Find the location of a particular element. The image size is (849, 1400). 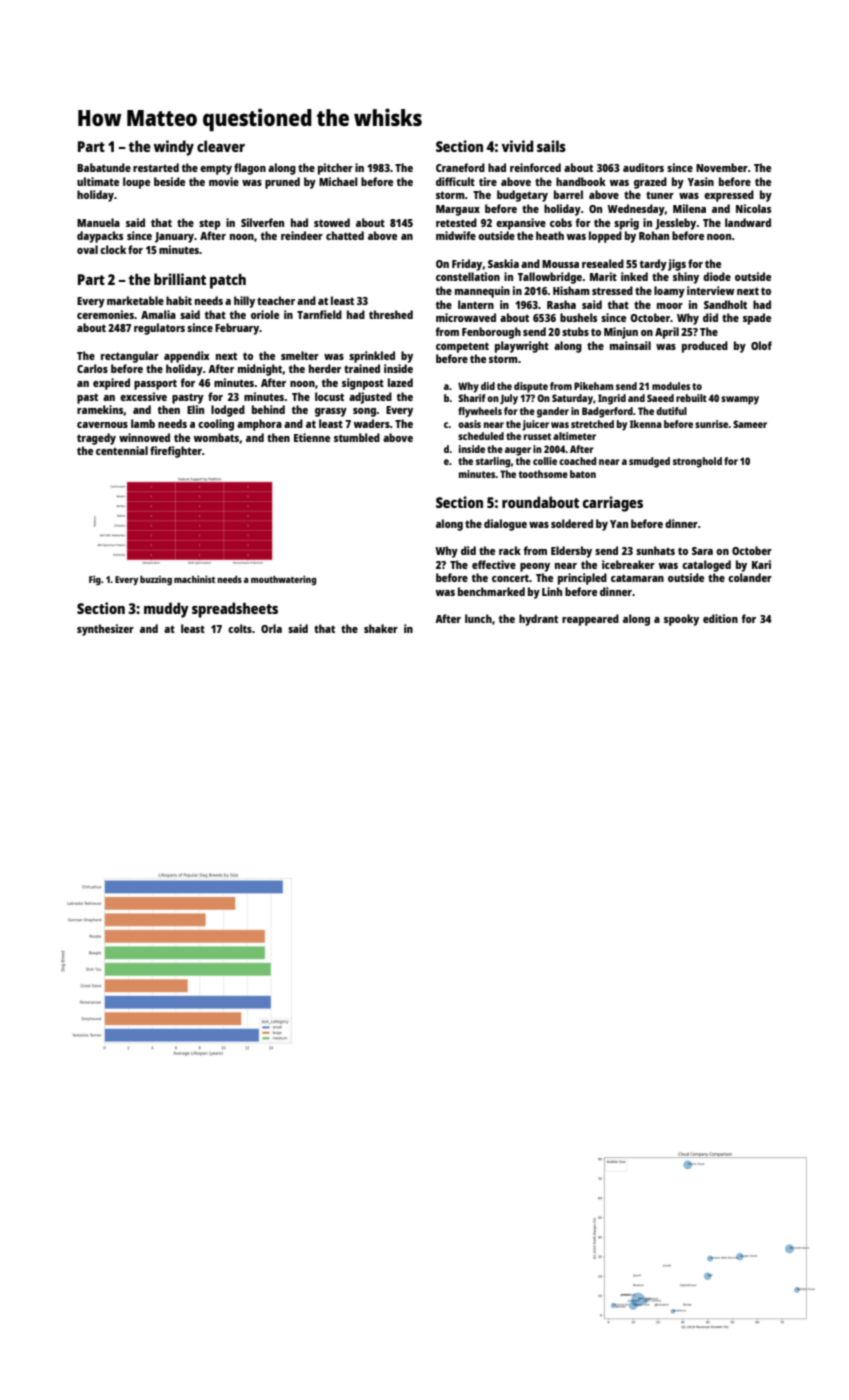

Nicolas is located at coordinates (753, 208).
